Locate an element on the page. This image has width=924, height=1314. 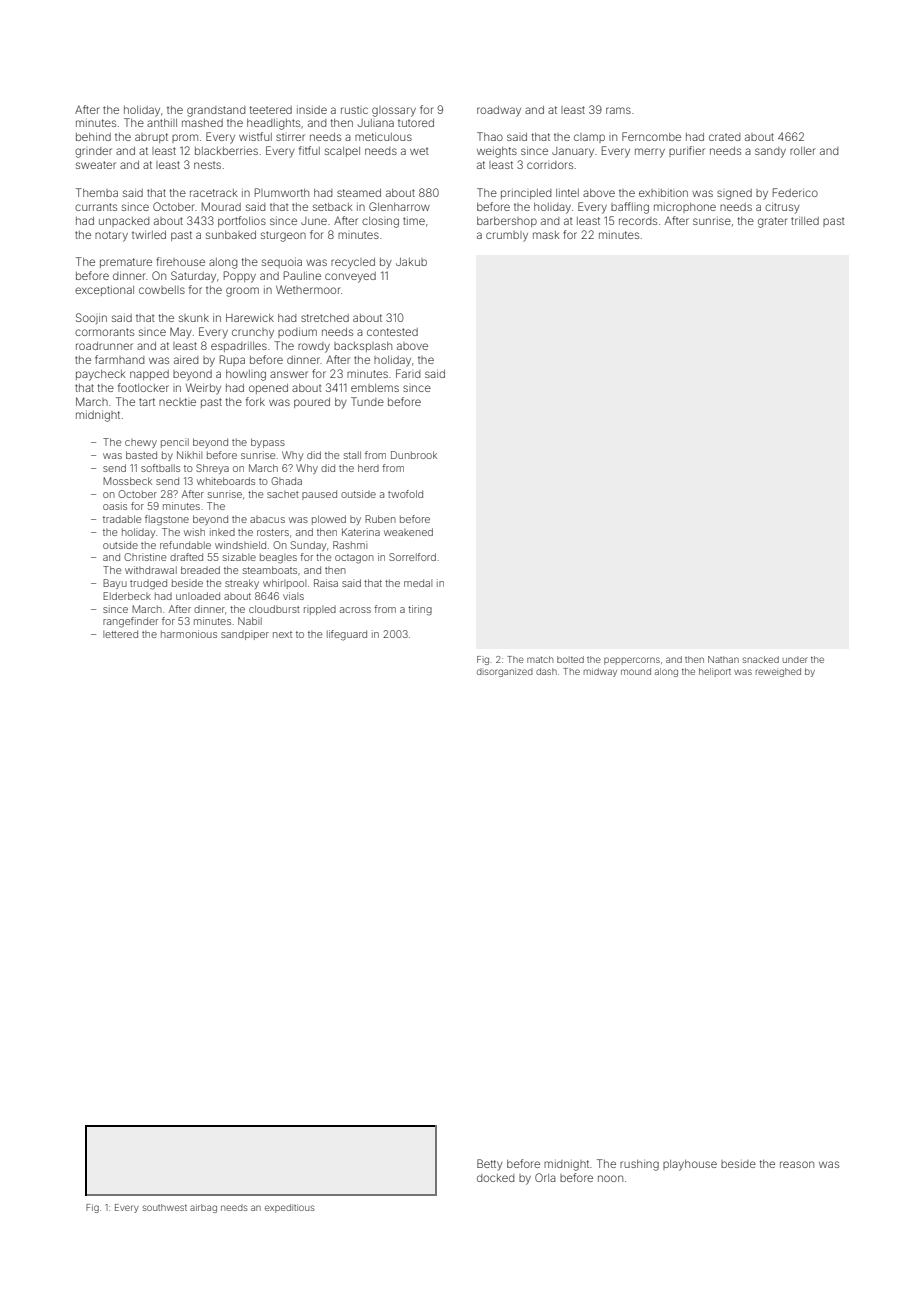
rustic is located at coordinates (354, 110).
